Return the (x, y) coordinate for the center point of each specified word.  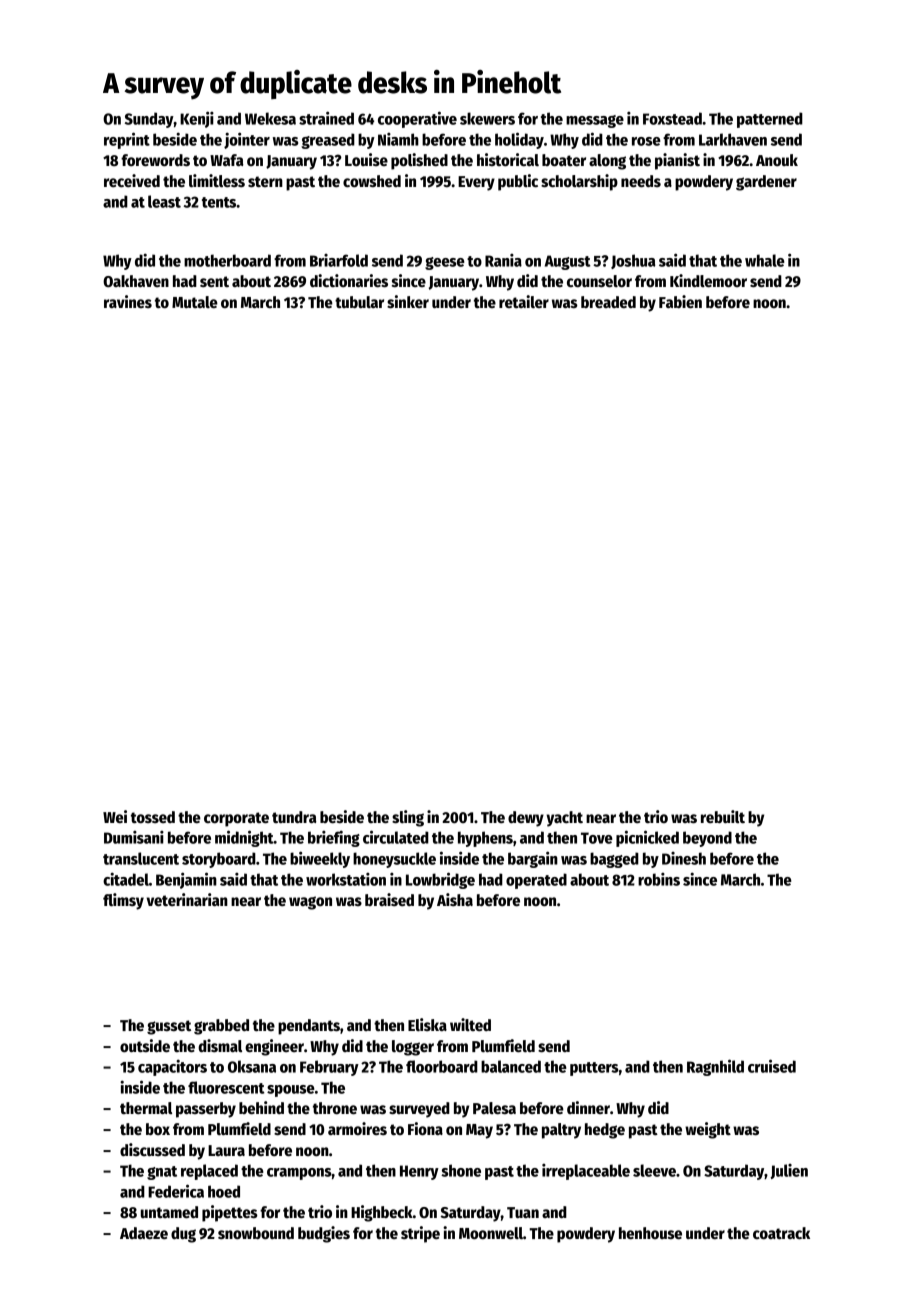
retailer (524, 301)
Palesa (494, 1108)
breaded (608, 302)
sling (408, 818)
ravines (128, 301)
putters (594, 1069)
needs (641, 181)
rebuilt (723, 816)
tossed (153, 817)
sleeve (654, 1170)
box (158, 1129)
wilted (470, 1024)
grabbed (221, 1027)
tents (219, 202)
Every (476, 183)
